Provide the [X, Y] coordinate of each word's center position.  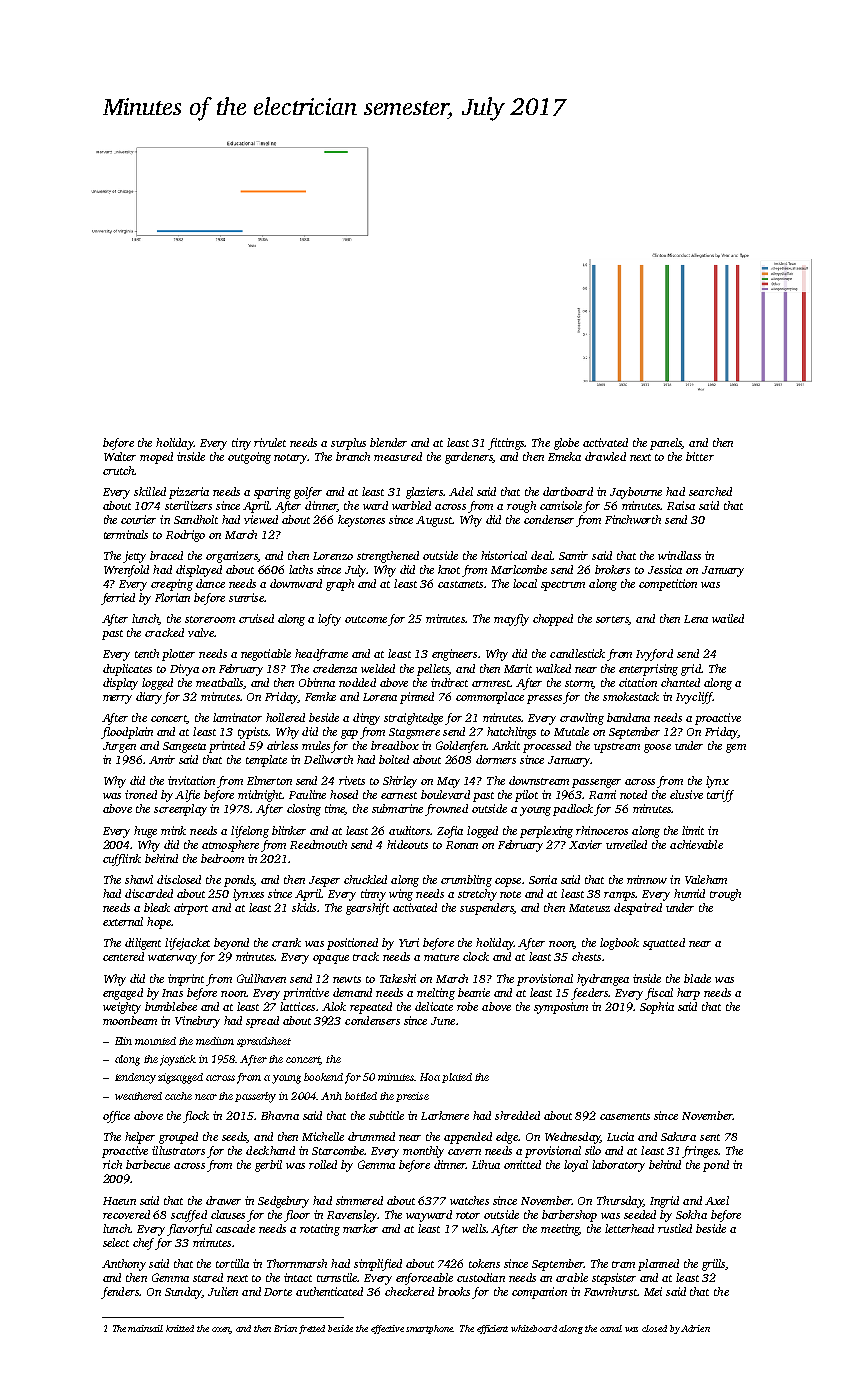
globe [566, 444]
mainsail [145, 1328]
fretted [312, 1329]
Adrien [695, 1328]
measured [398, 456]
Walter [120, 456]
